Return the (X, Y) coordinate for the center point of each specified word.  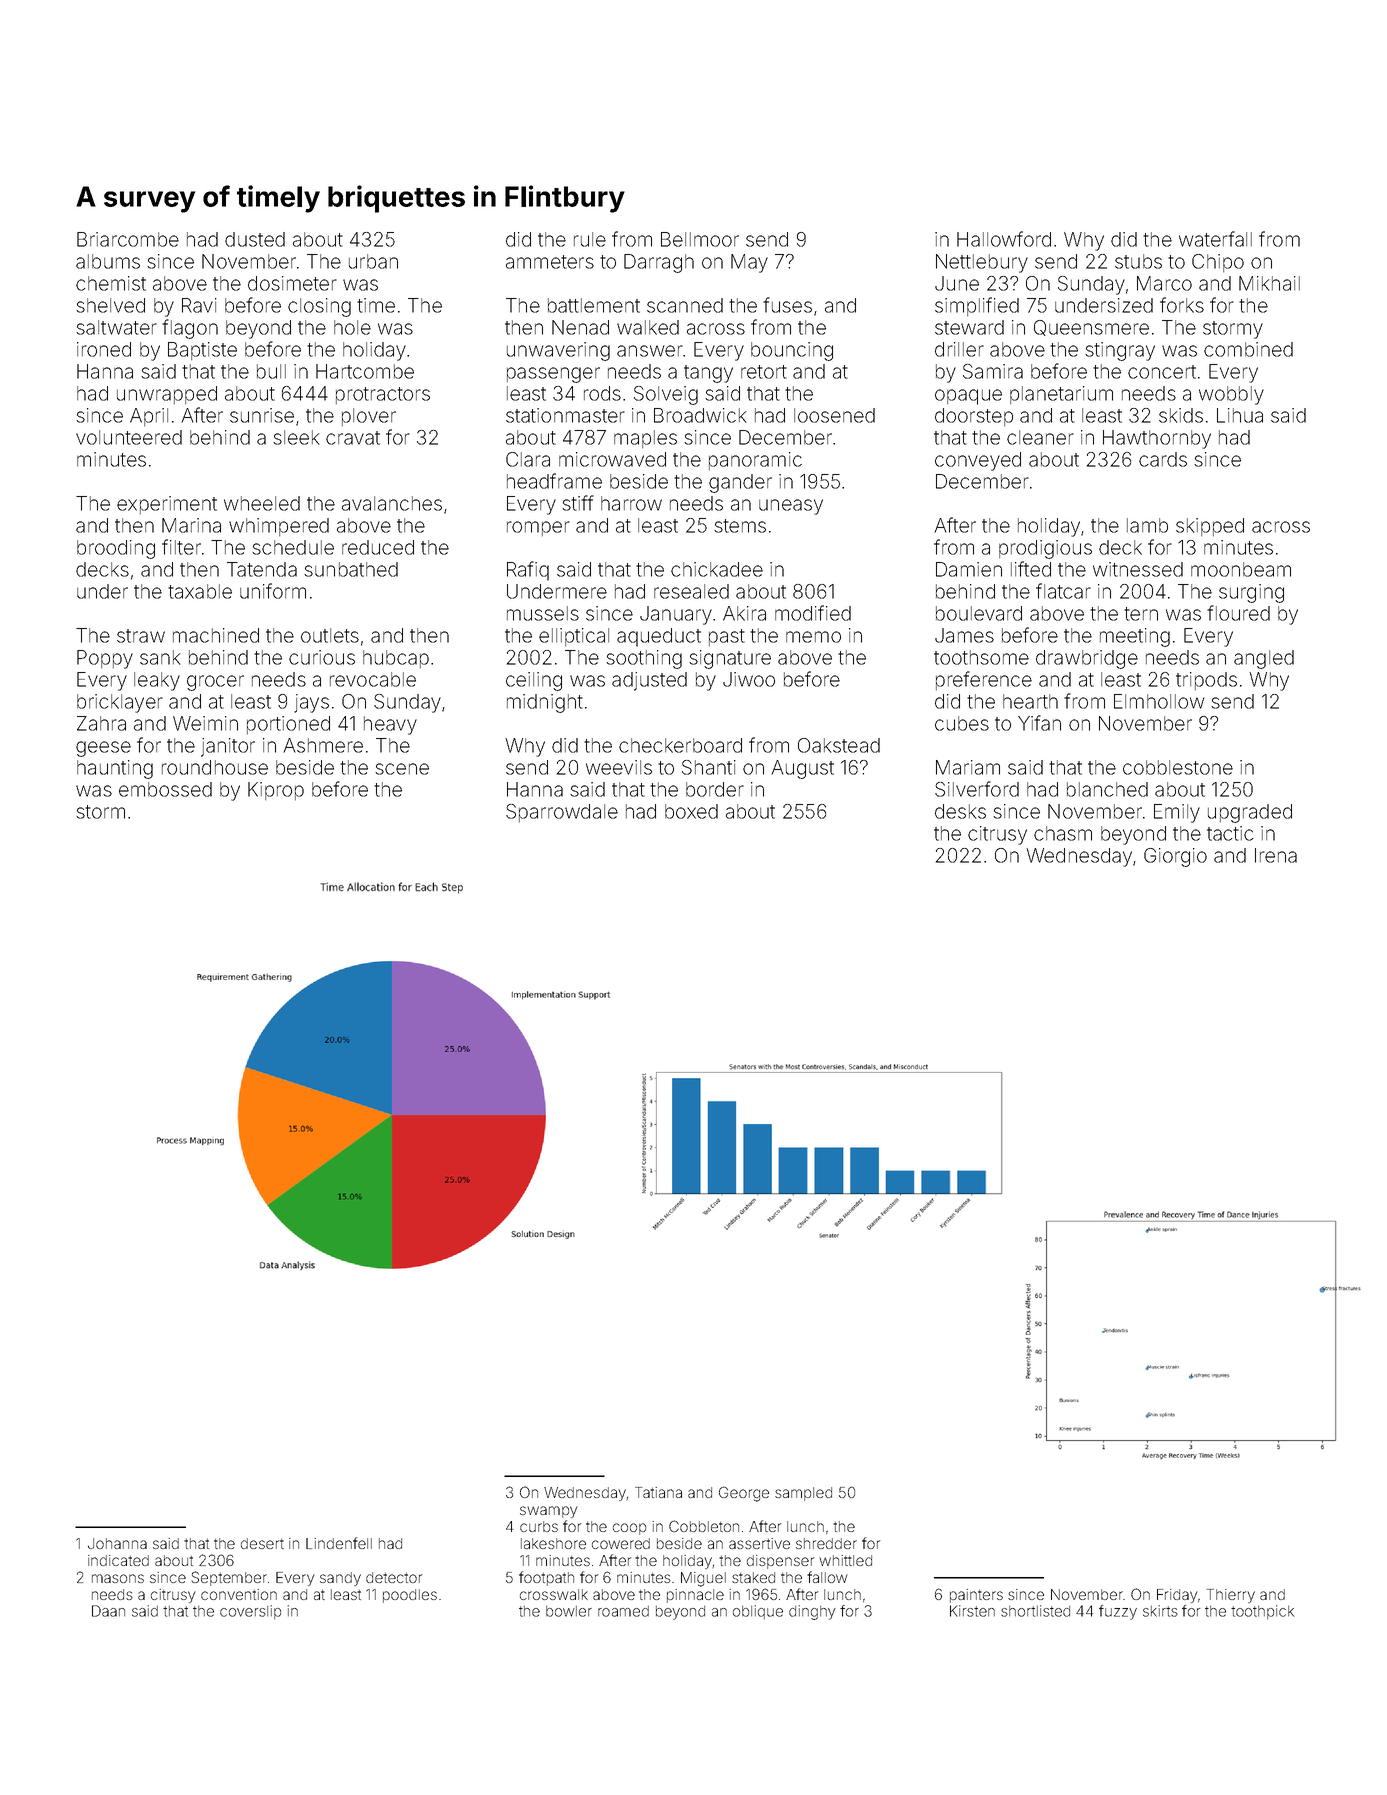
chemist (111, 283)
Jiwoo (749, 679)
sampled (803, 1494)
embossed (165, 789)
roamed (623, 1611)
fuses (787, 305)
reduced (378, 547)
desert (262, 1543)
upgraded (1250, 813)
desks (960, 811)
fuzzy (1118, 1612)
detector (394, 1577)
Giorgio (1175, 857)
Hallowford (1004, 239)
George (744, 1494)
